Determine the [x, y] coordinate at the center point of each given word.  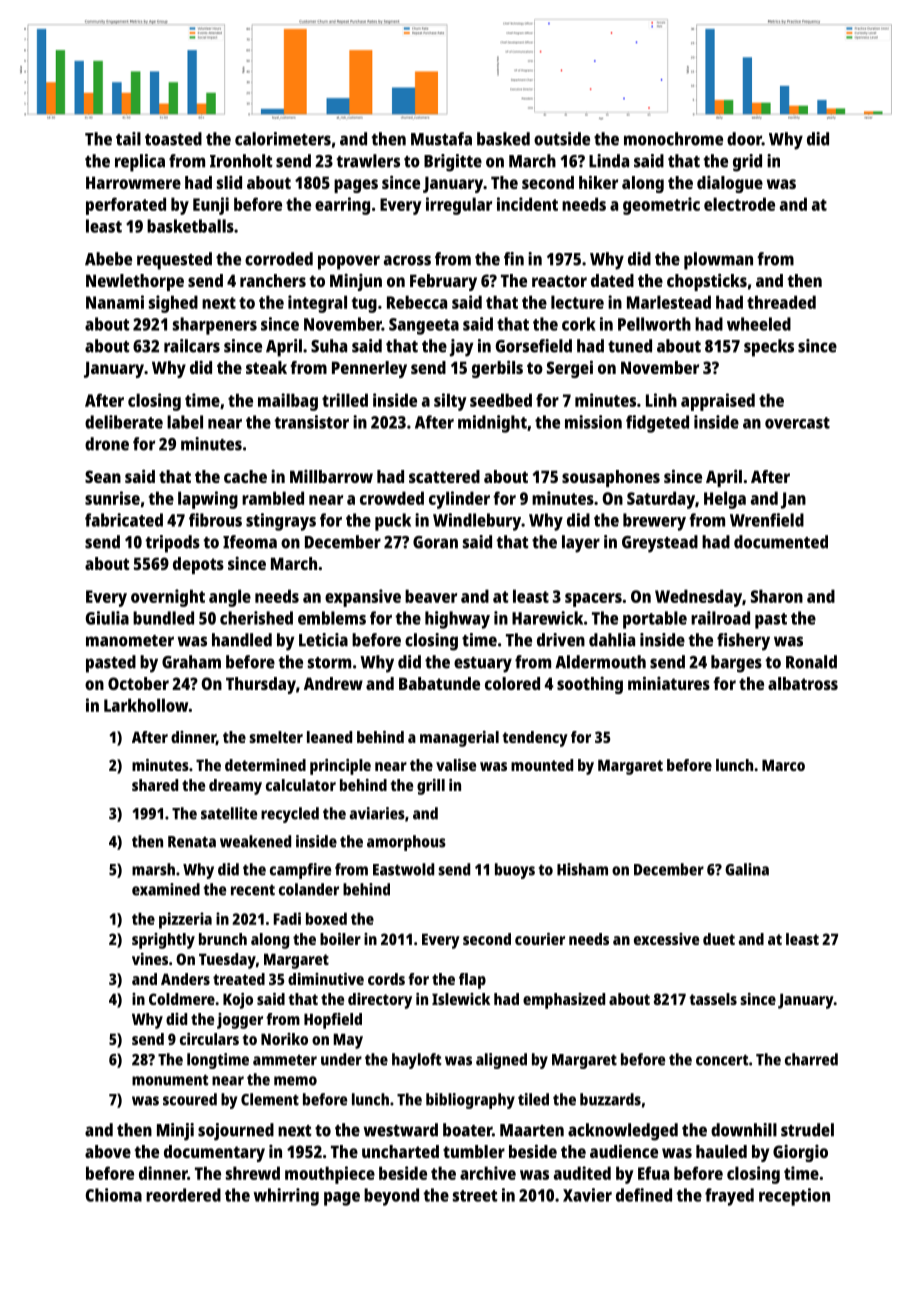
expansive [363, 598]
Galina [747, 869]
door [744, 139]
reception [794, 1197]
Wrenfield [767, 520]
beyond [391, 1197]
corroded [279, 259]
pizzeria [185, 920]
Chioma [113, 1195]
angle [230, 598]
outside [562, 139]
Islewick [461, 999]
